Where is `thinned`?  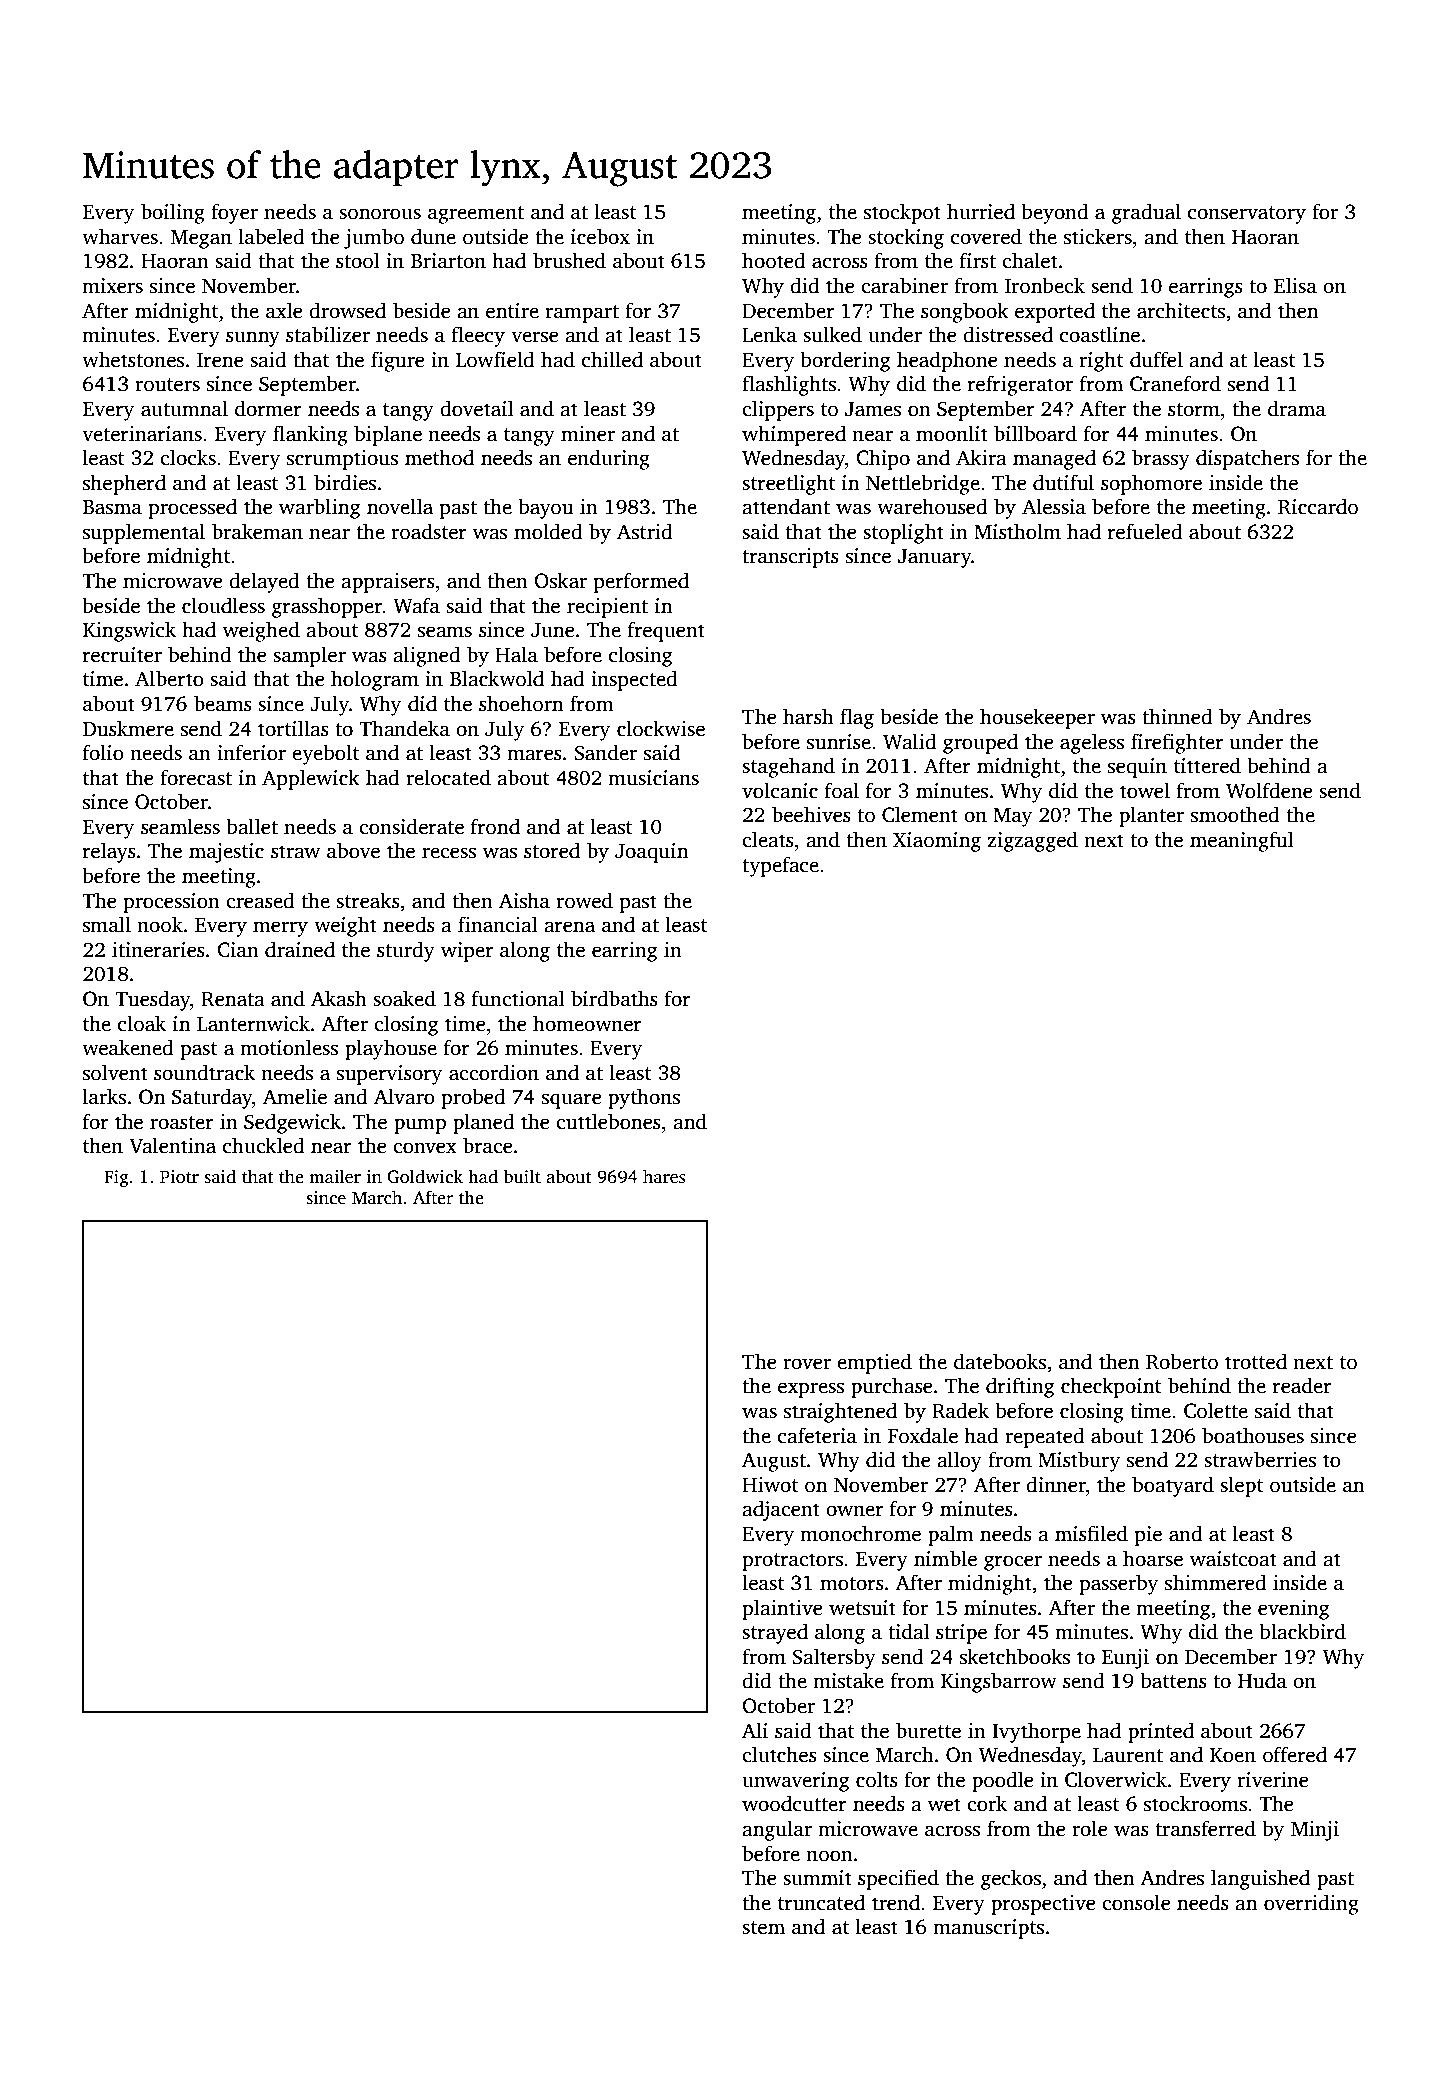 thinned is located at coordinates (1177, 716).
